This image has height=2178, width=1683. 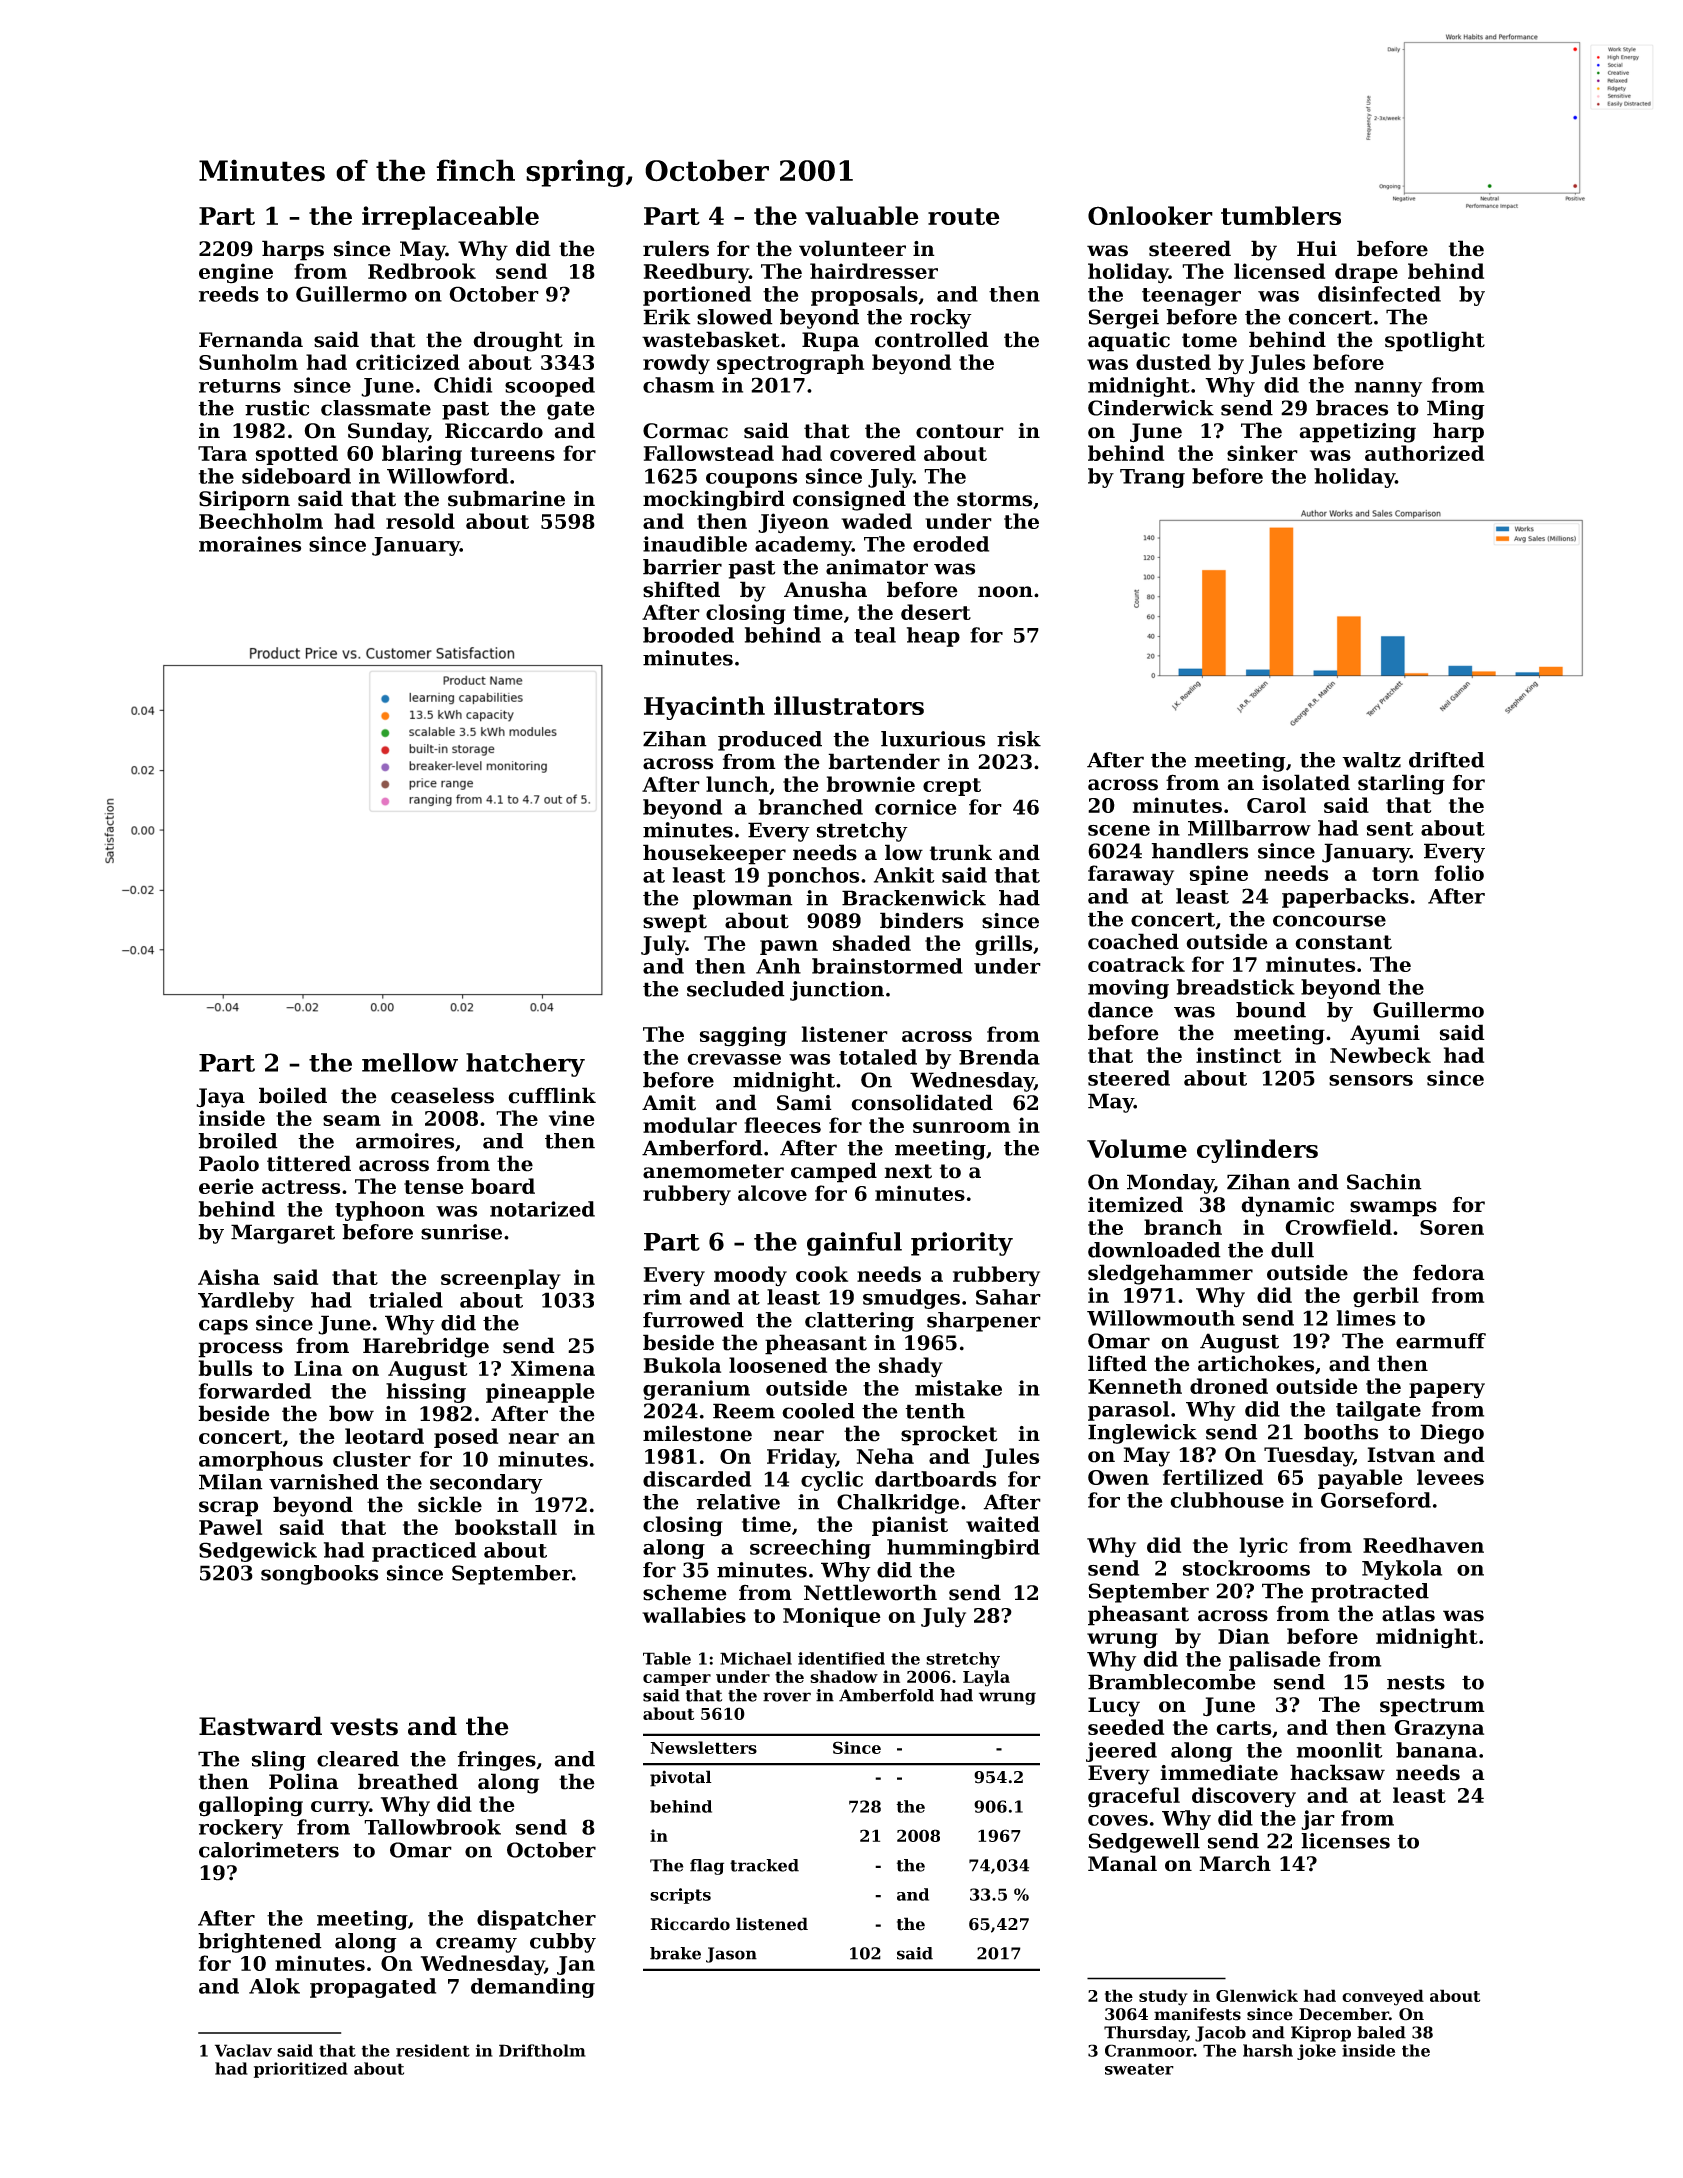 What do you see at coordinates (1358, 433) in the image?
I see `appetizing` at bounding box center [1358, 433].
